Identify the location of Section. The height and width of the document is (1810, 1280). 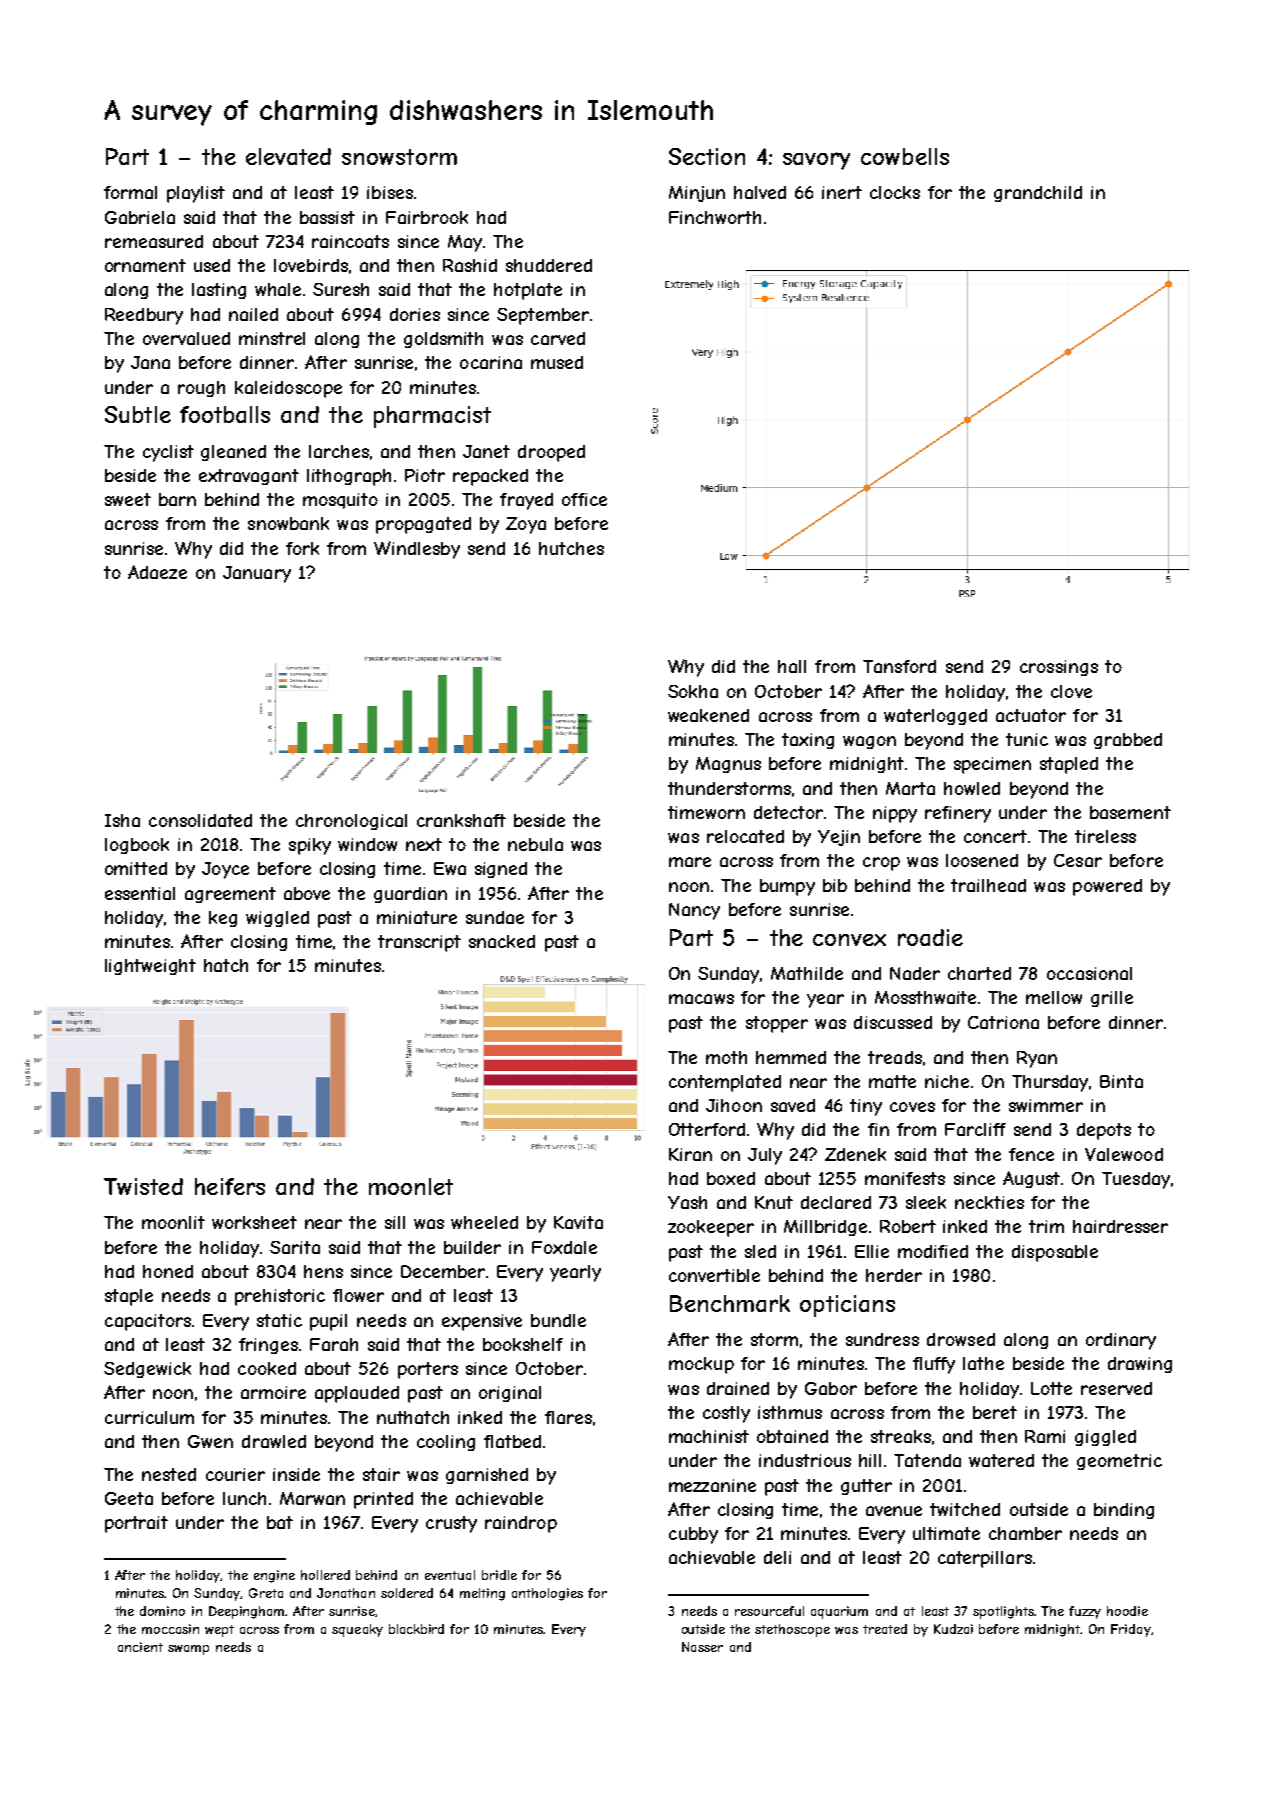
(707, 156).
